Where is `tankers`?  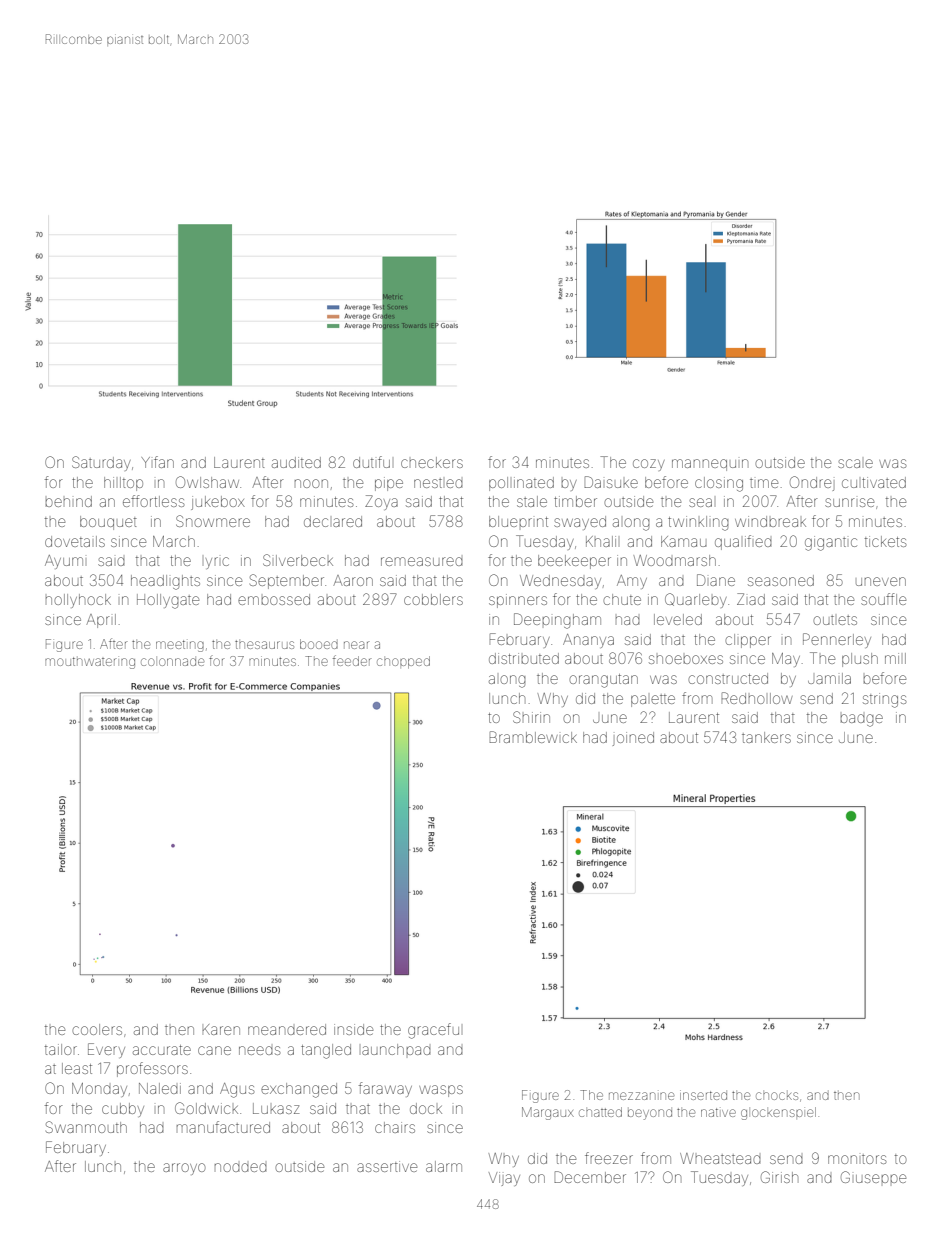
tankers is located at coordinates (766, 737).
